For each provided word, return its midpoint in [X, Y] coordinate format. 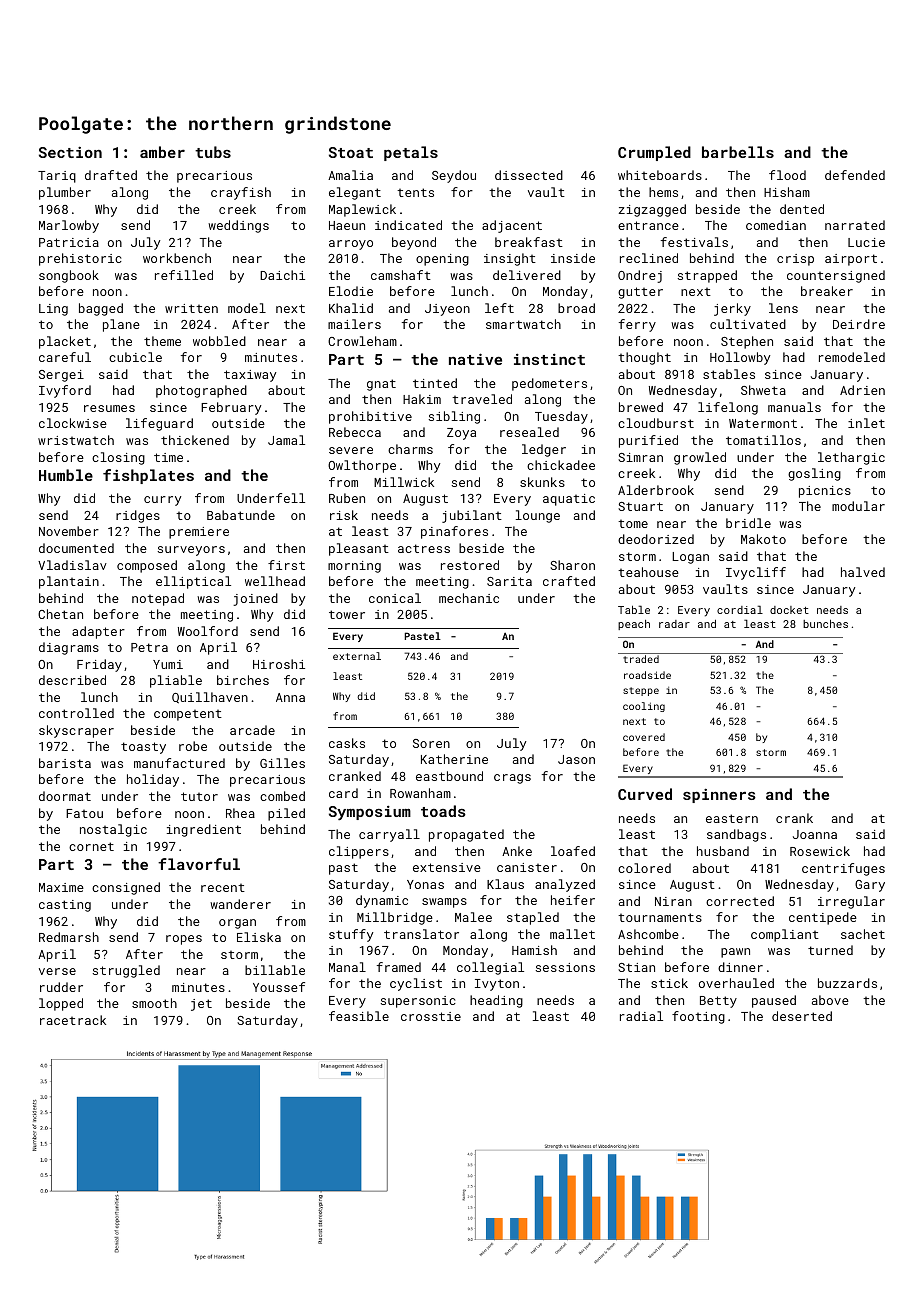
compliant [785, 935]
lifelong [728, 408]
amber [162, 152]
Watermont [763, 423]
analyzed [565, 885]
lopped [61, 1004]
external [357, 656]
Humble [66, 475]
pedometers [549, 384]
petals [411, 153]
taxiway [250, 376]
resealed [529, 432]
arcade [252, 730]
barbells [738, 152]
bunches [825, 624]
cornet [91, 846]
